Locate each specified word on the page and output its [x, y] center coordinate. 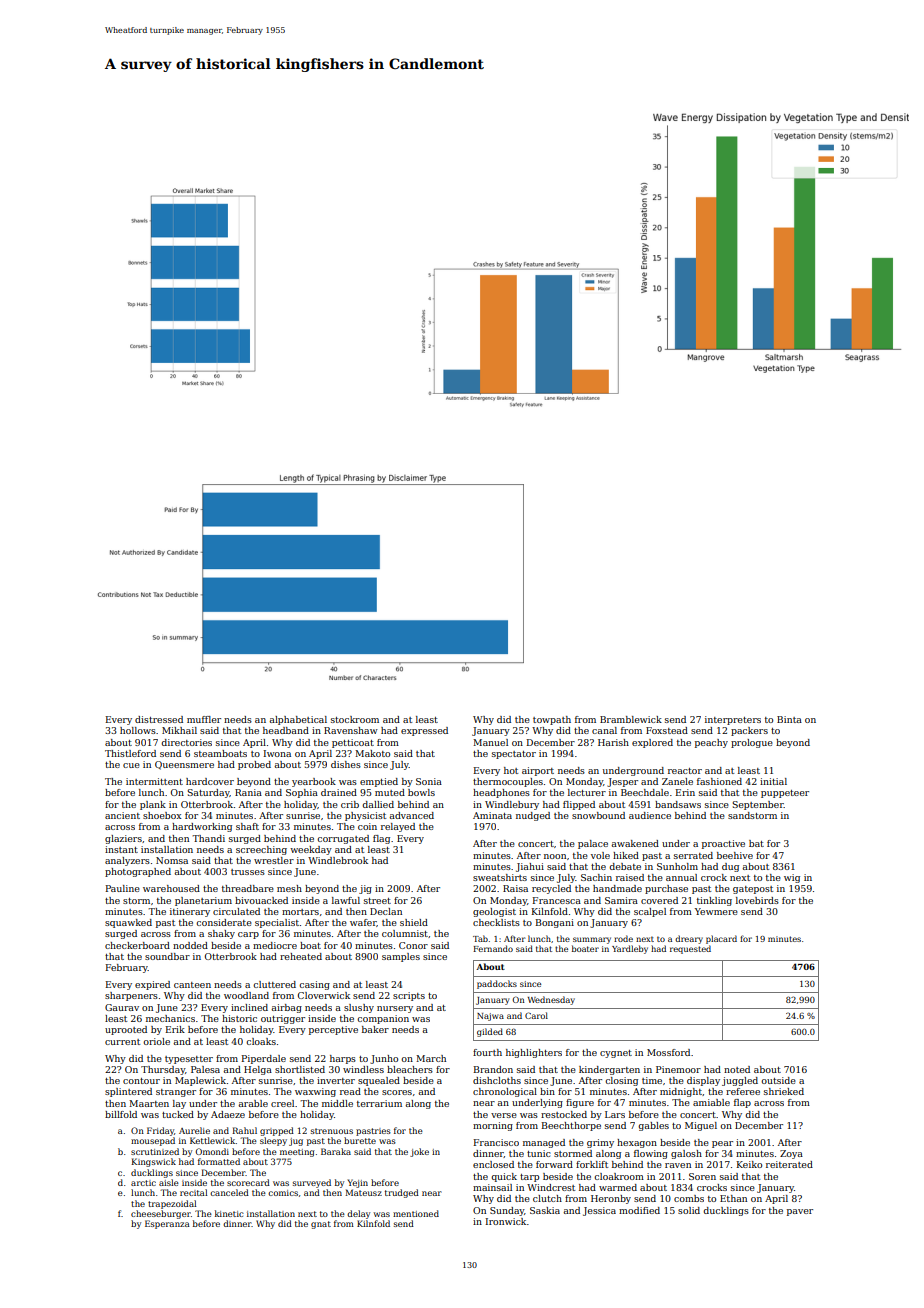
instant [121, 849]
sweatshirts [500, 877]
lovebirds [757, 900]
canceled [229, 1192]
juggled [740, 1081]
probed [254, 765]
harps [343, 1059]
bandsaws [678, 804]
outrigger [283, 1019]
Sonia [429, 781]
